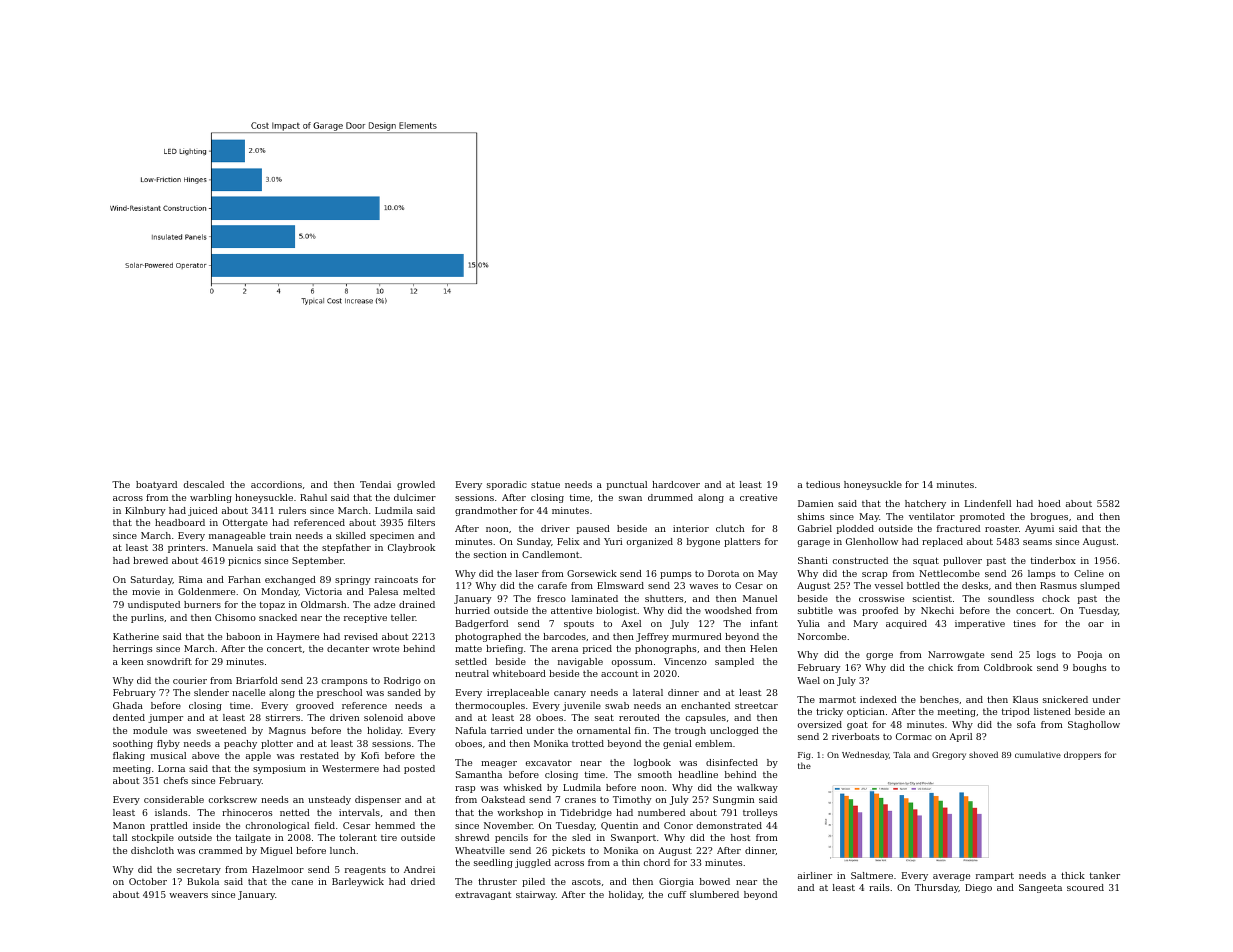 The height and width of the document is (952, 1233). What do you see at coordinates (188, 895) in the document?
I see `weavers` at bounding box center [188, 895].
